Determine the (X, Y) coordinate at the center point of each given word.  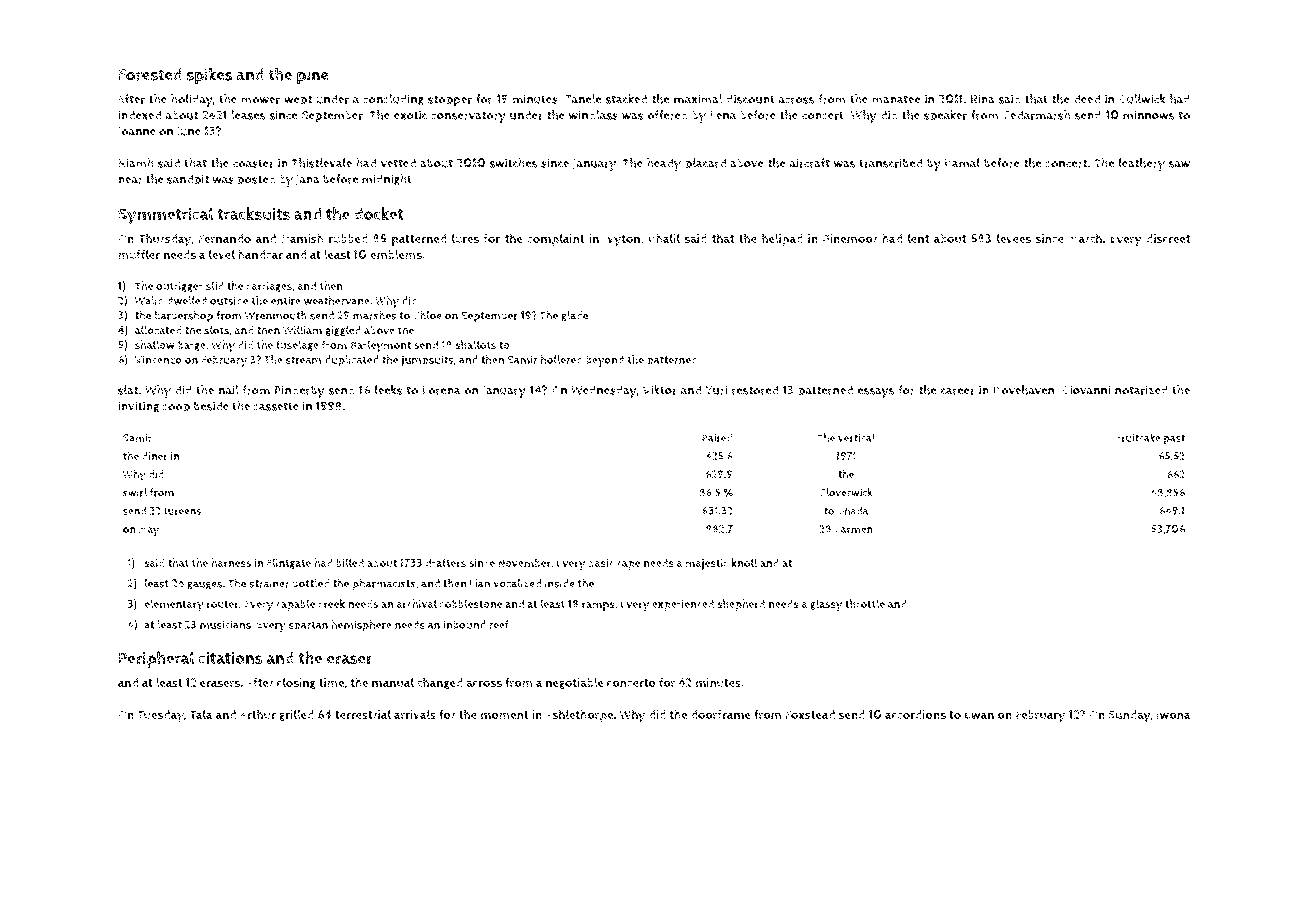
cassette (276, 406)
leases (248, 115)
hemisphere (361, 626)
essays (875, 393)
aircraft (810, 163)
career (958, 391)
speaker (945, 116)
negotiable (575, 683)
